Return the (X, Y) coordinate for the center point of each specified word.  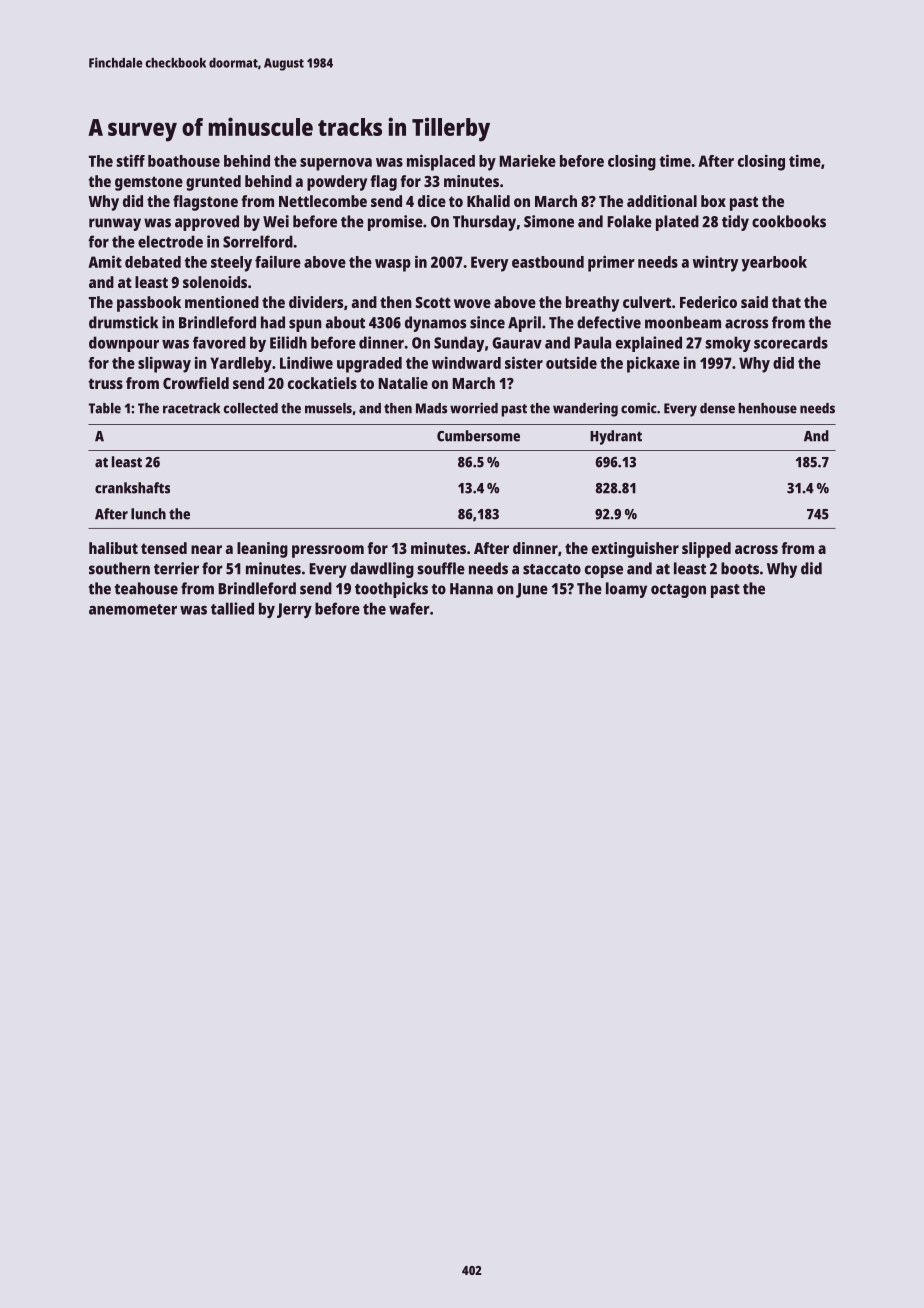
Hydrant (616, 437)
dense (717, 408)
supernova (336, 164)
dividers (316, 302)
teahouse (146, 588)
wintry (715, 264)
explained (649, 344)
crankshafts (132, 488)
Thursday (484, 223)
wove (472, 303)
